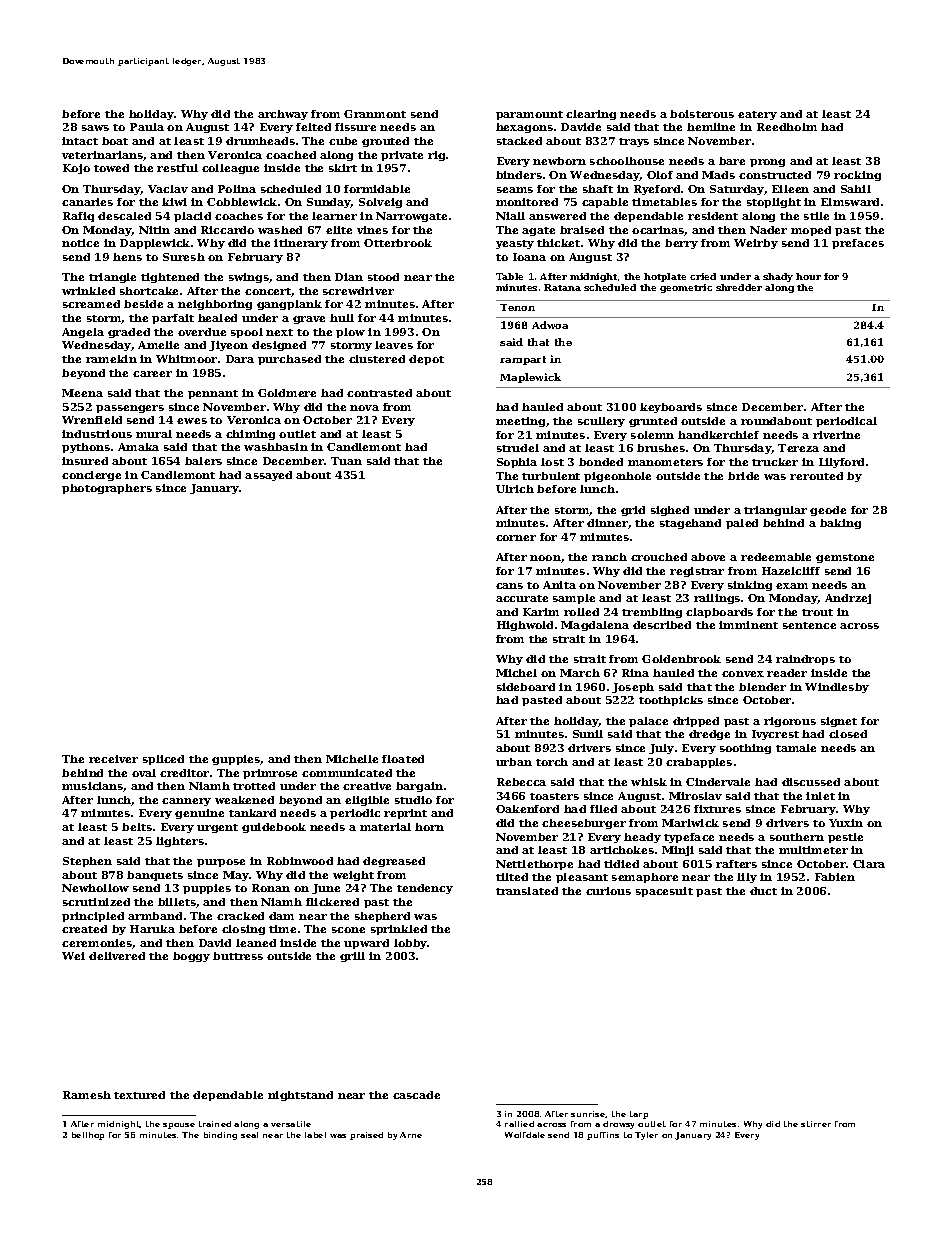 This screenshot has width=952, height=1233. Describe the element at coordinates (690, 524) in the screenshot. I see `stagehand` at that location.
